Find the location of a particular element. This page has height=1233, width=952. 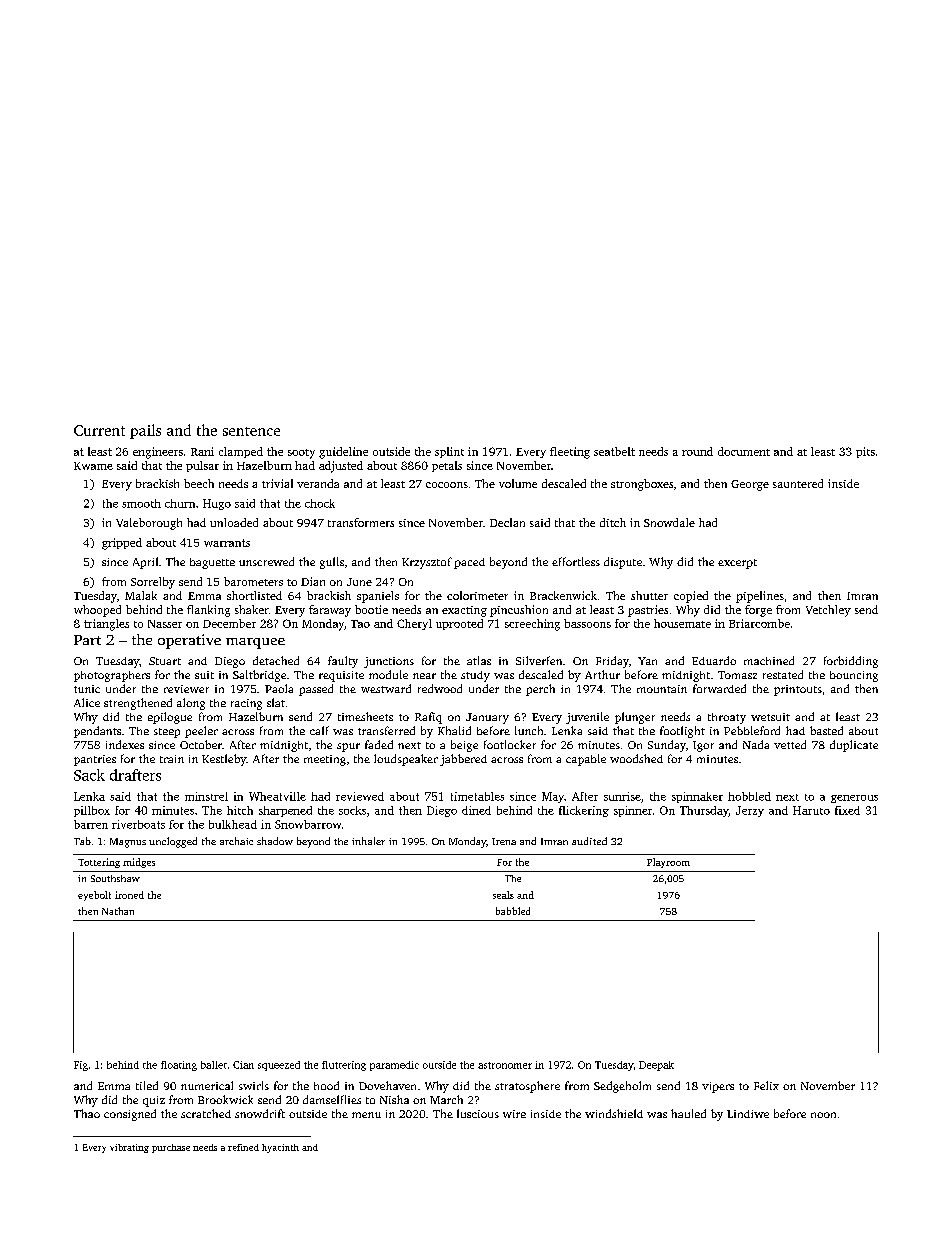

gripped is located at coordinates (122, 544).
